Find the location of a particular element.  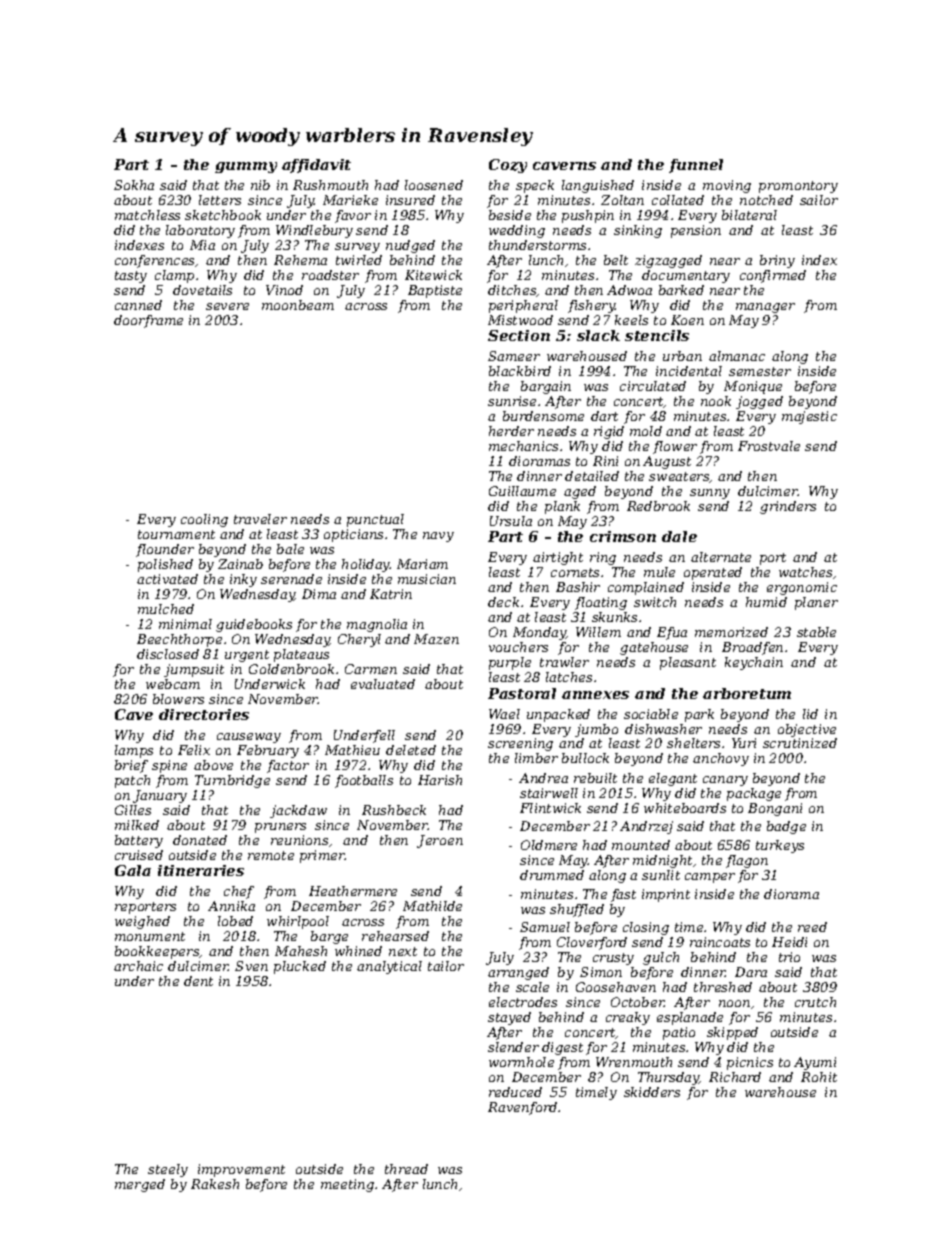

purple is located at coordinates (510, 663).
